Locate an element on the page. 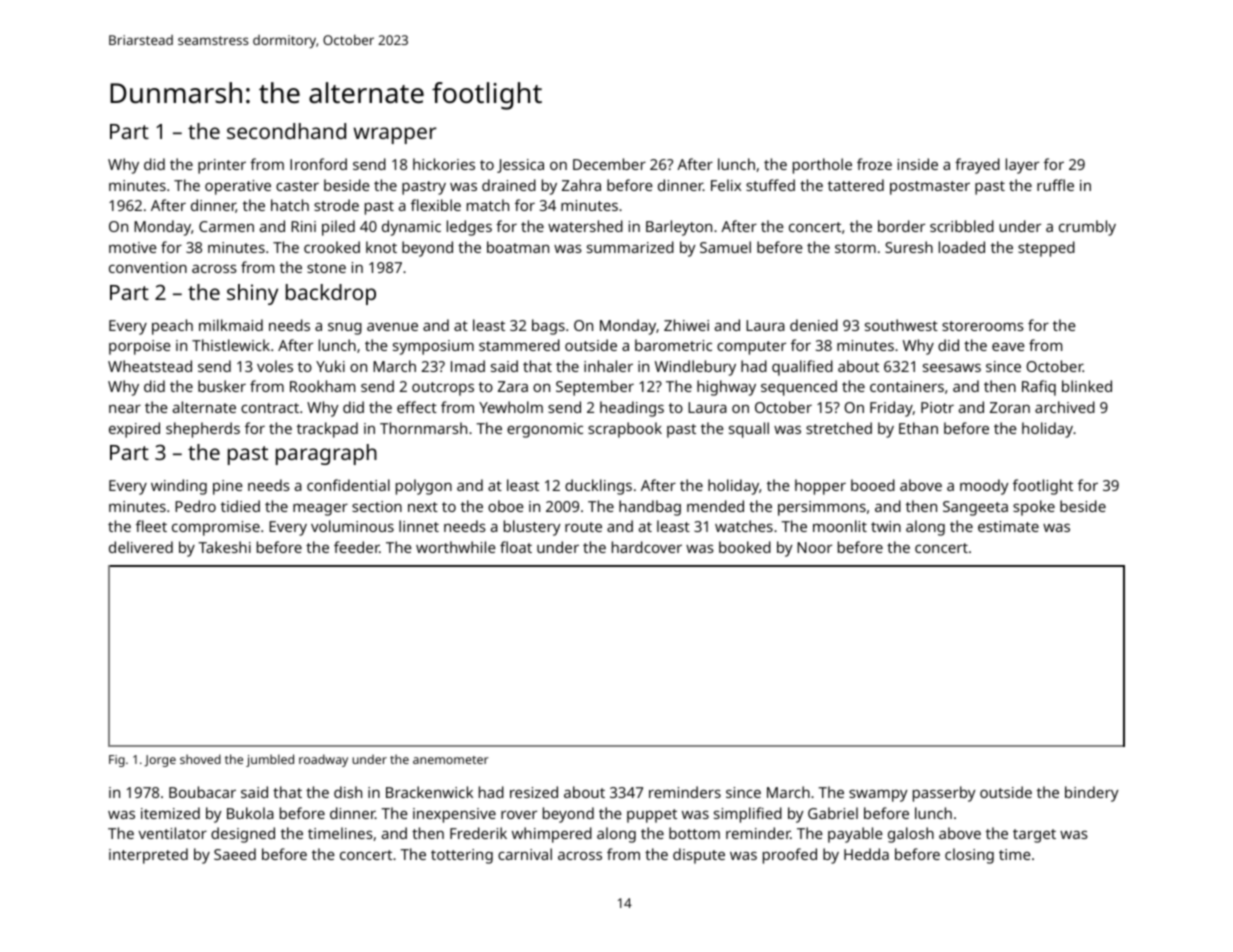  estimate is located at coordinates (1008, 526).
